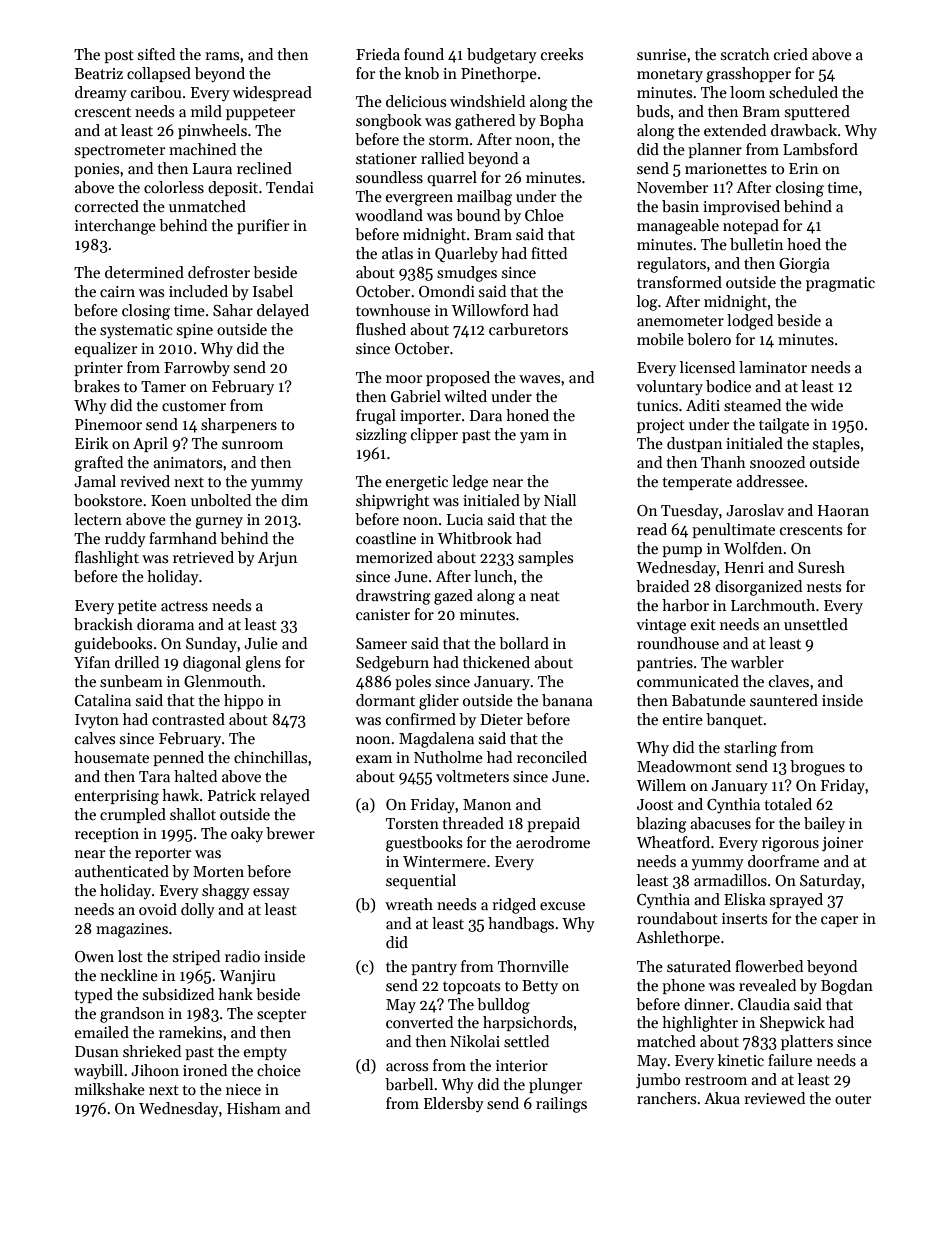  What do you see at coordinates (233, 188) in the image?
I see `deposit` at bounding box center [233, 188].
